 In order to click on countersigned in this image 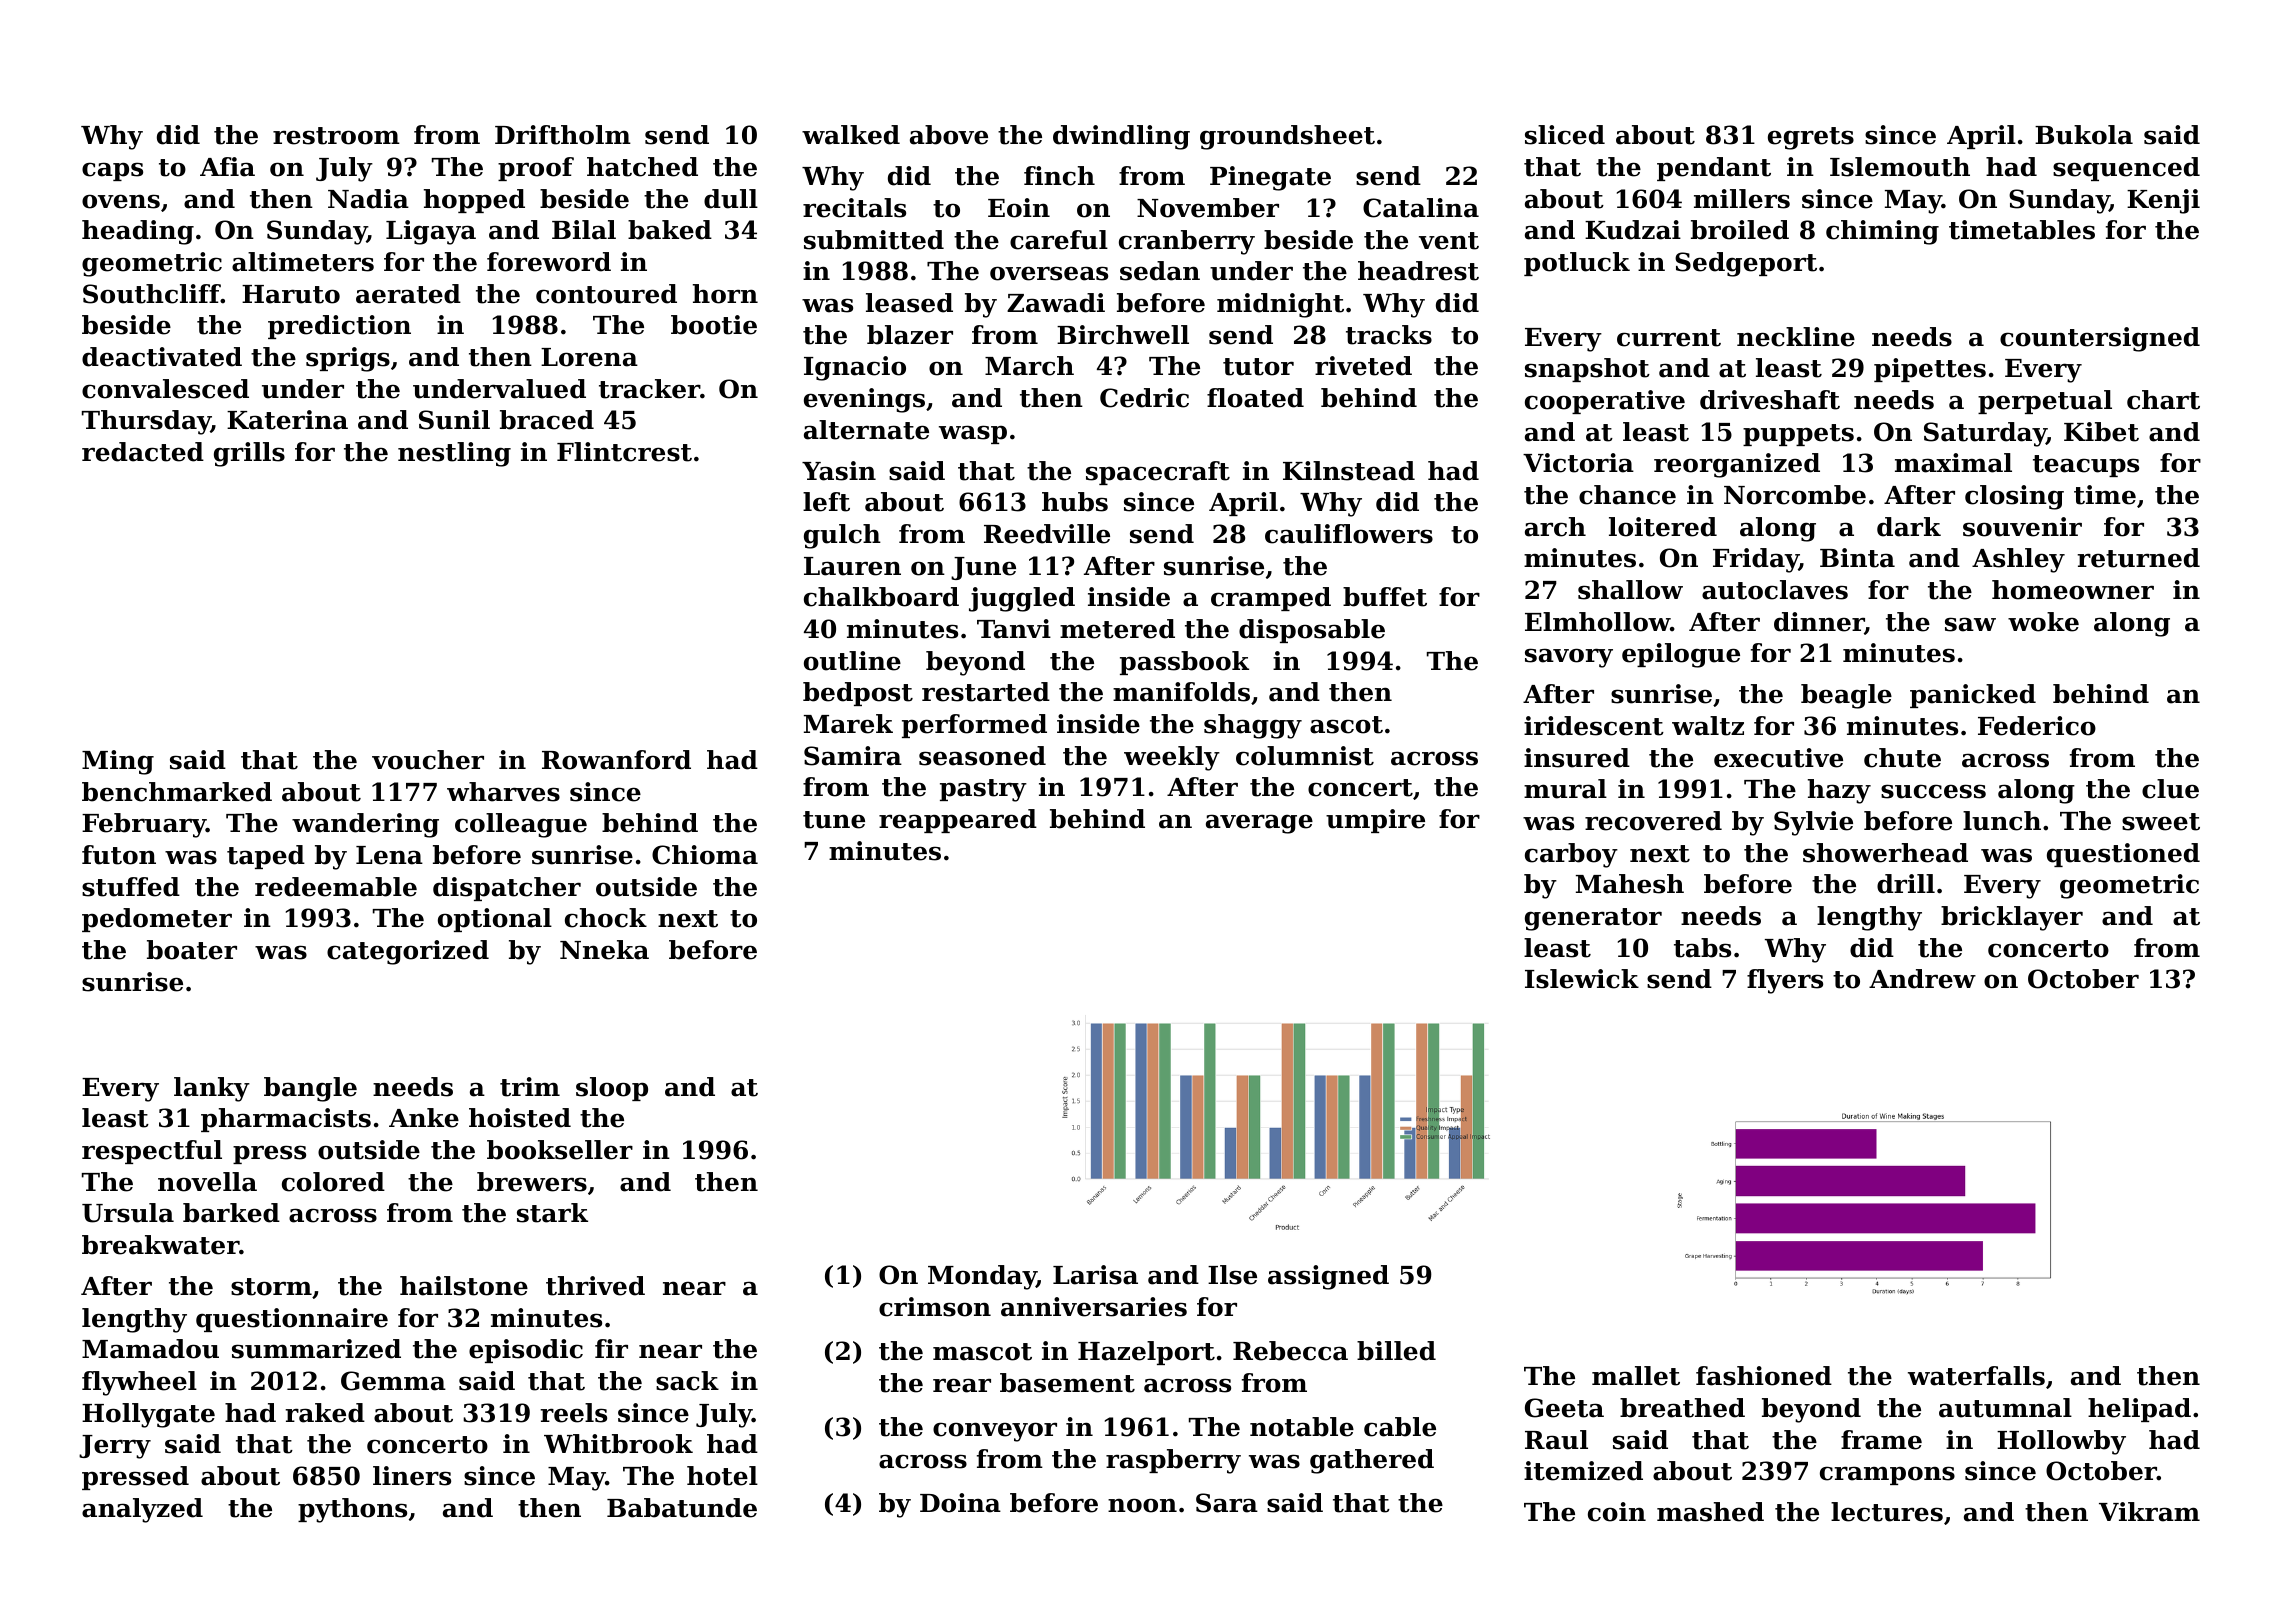, I will do `click(2100, 339)`.
